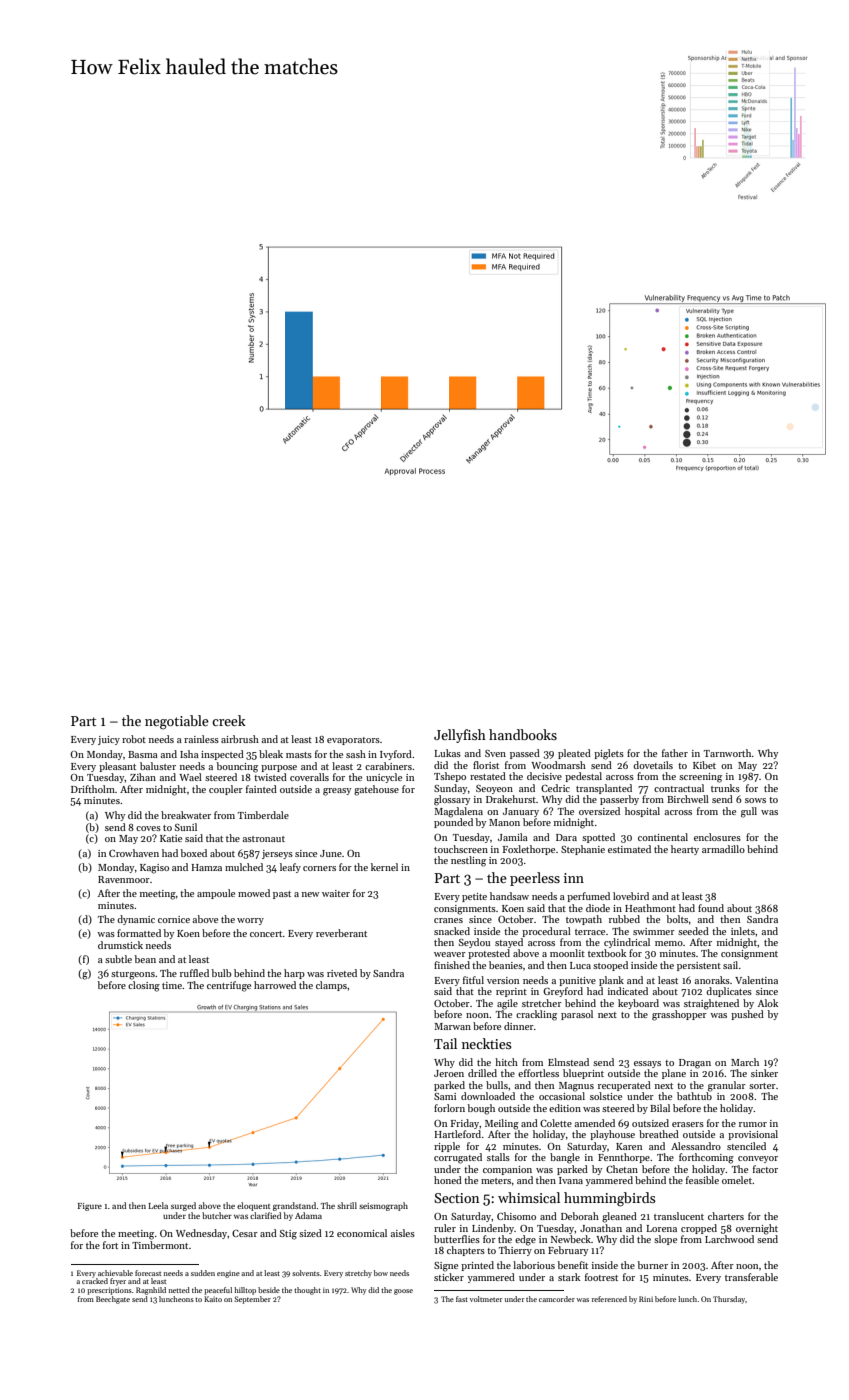 This document has height=1400, width=849. What do you see at coordinates (462, 1299) in the document?
I see `fast` at bounding box center [462, 1299].
